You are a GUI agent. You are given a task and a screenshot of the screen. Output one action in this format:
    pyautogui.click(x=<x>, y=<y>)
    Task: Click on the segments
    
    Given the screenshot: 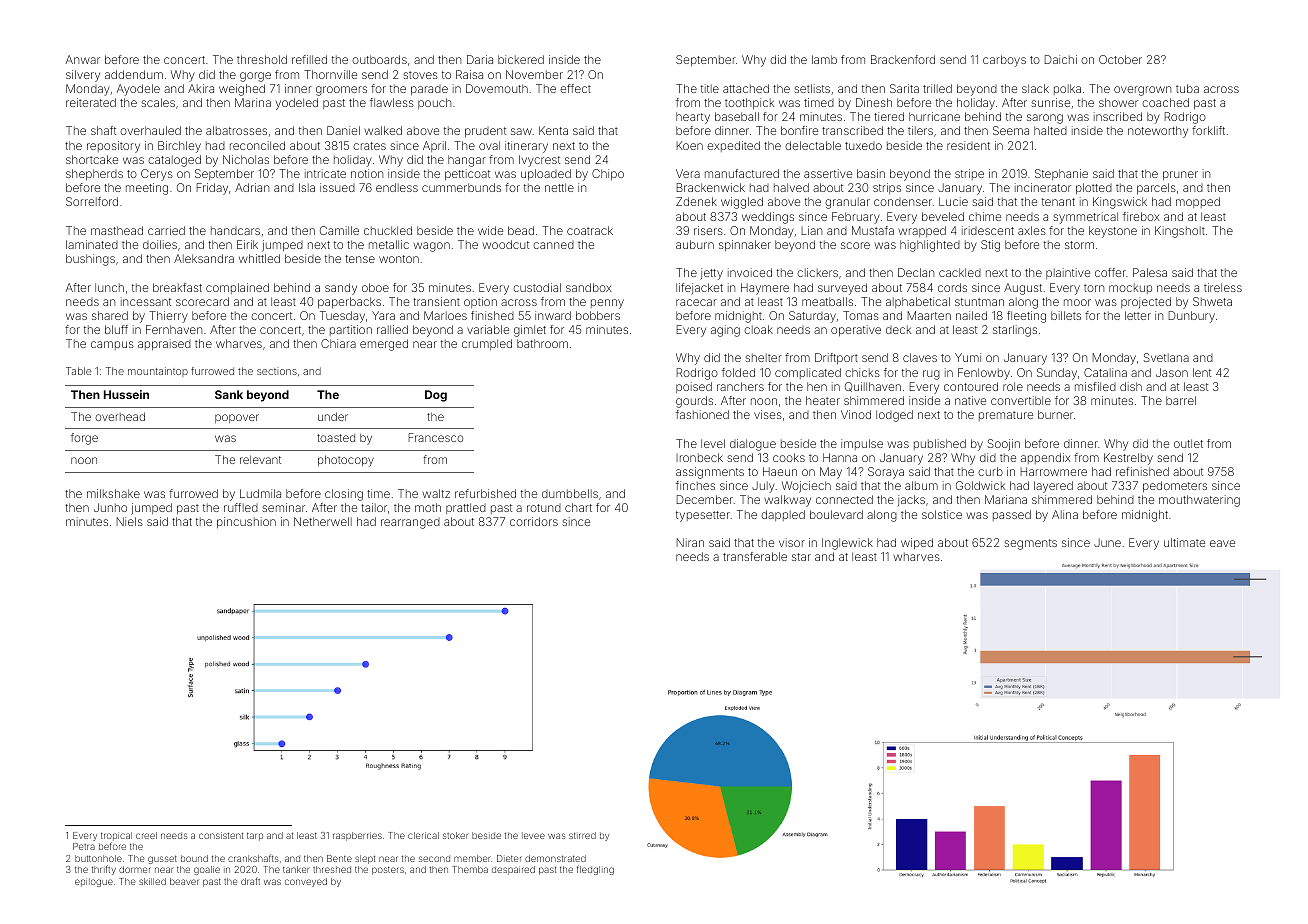 What is the action you would take?
    pyautogui.click(x=1030, y=544)
